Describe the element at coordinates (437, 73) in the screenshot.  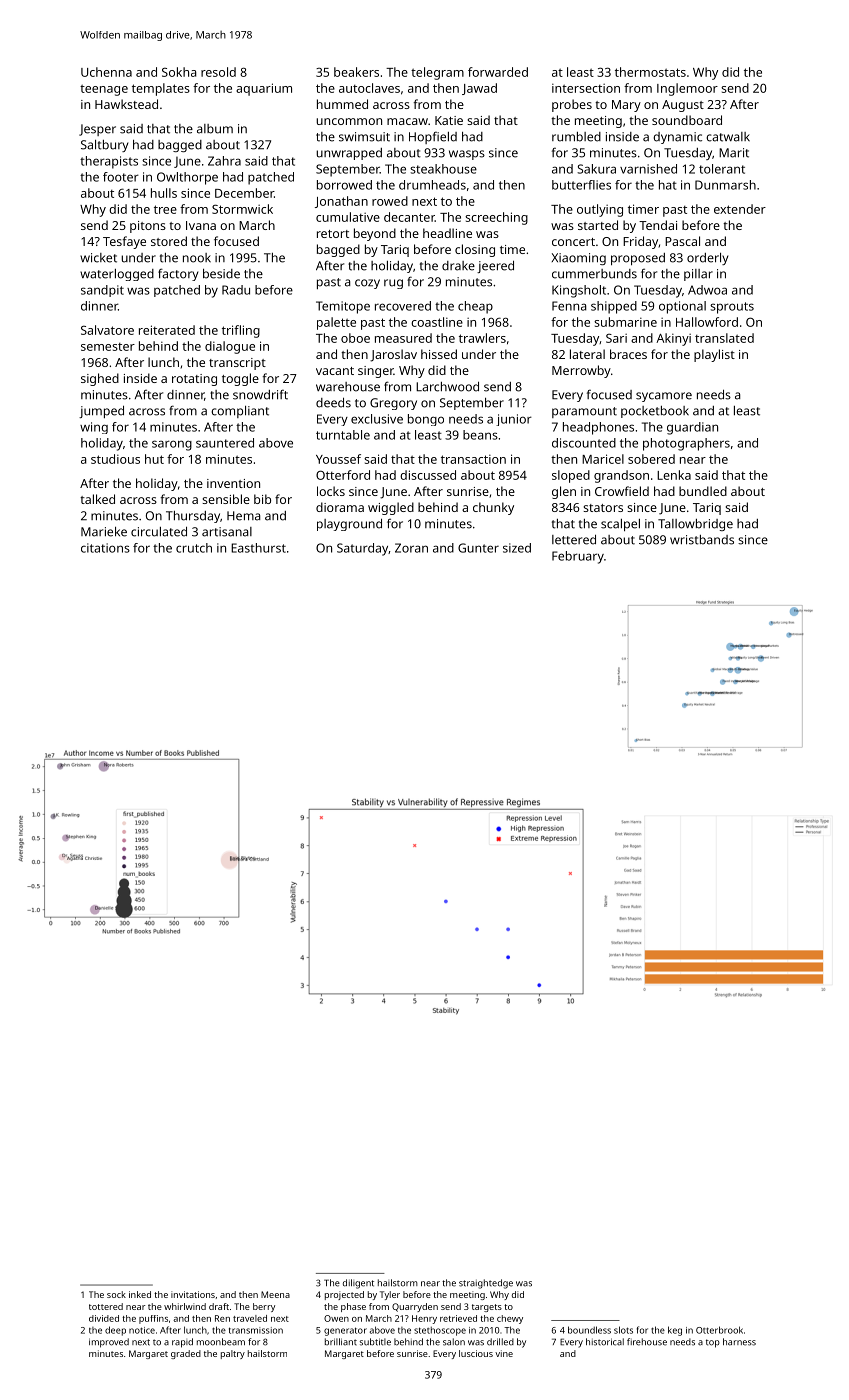
I see `telegram` at that location.
